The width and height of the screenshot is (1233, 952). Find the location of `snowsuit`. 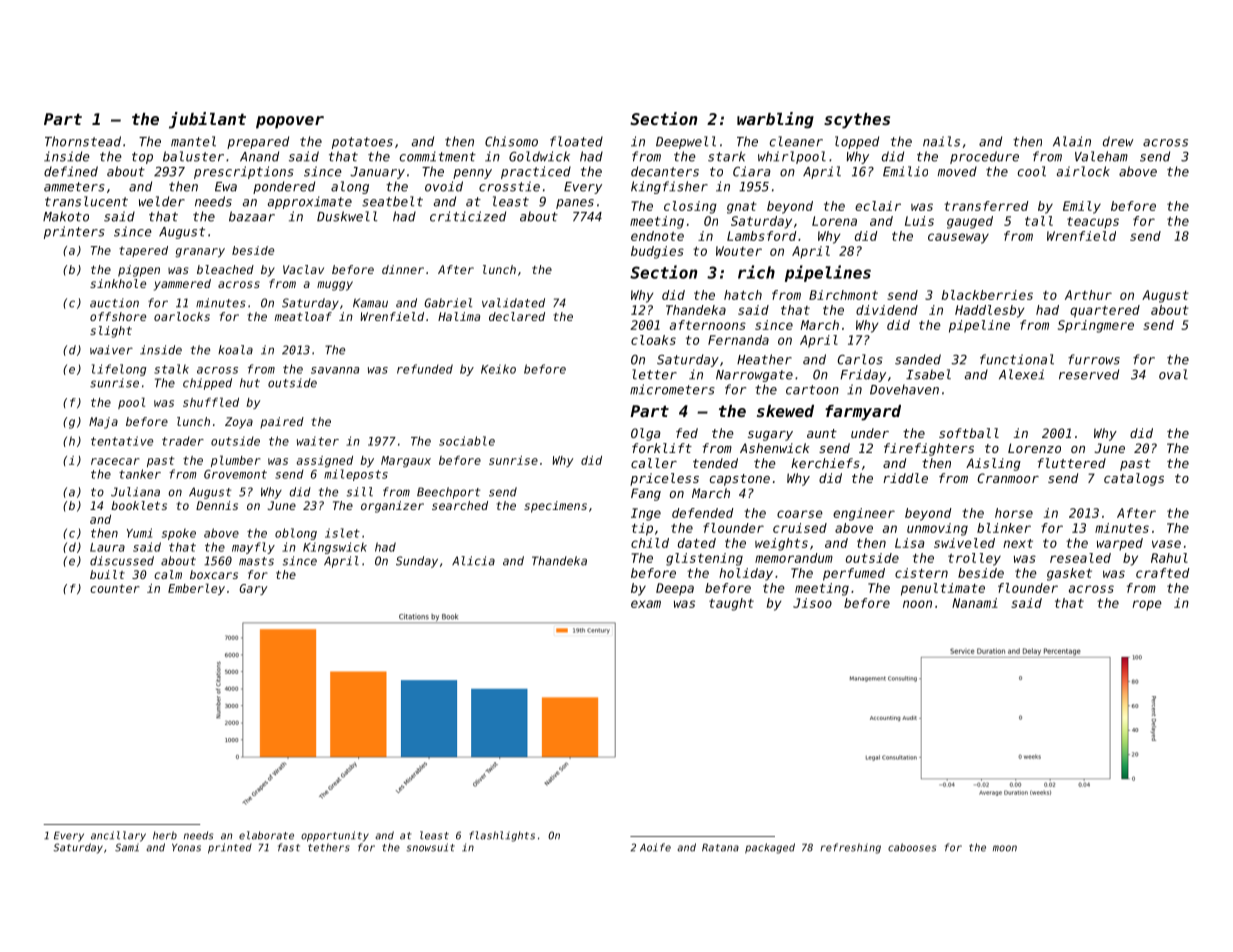

snowsuit is located at coordinates (430, 847).
